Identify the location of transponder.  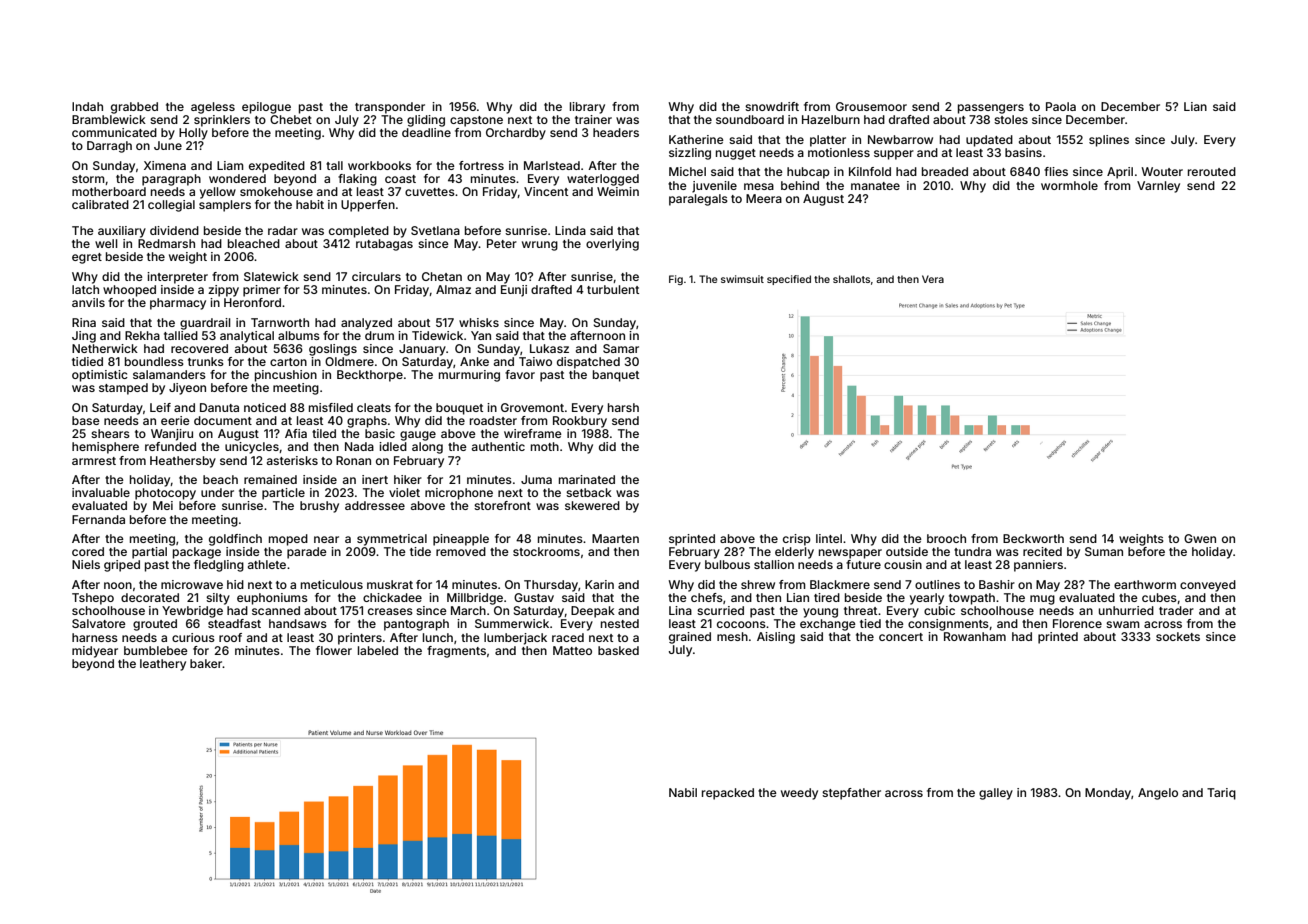
(390, 108).
